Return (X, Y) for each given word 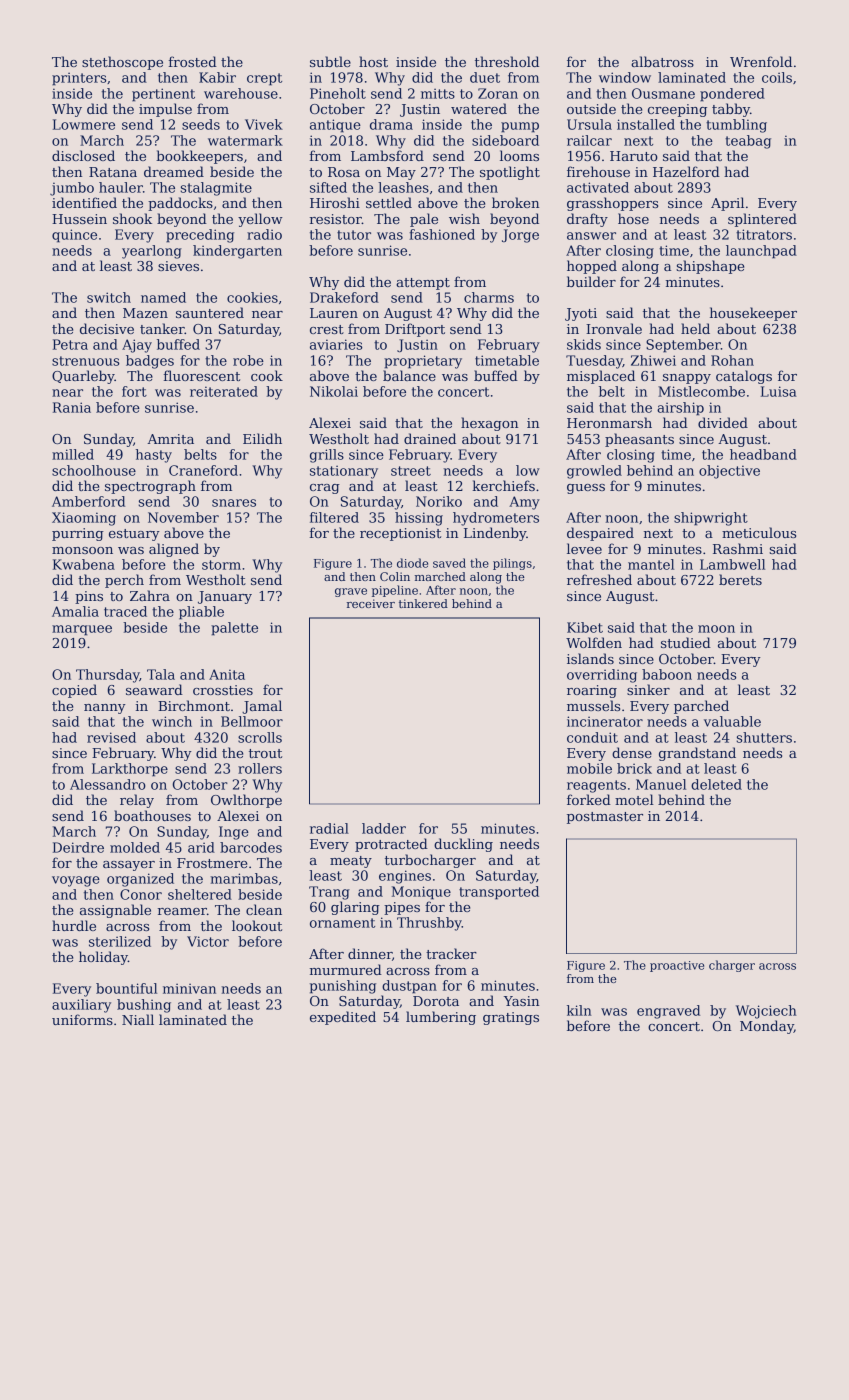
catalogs (744, 377)
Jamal (262, 707)
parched (701, 707)
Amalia (75, 611)
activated (598, 187)
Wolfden (594, 642)
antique (335, 126)
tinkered (423, 603)
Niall (138, 1019)
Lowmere (84, 124)
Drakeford (344, 297)
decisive (107, 328)
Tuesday (594, 362)
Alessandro (108, 784)
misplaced (601, 377)
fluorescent (202, 375)
